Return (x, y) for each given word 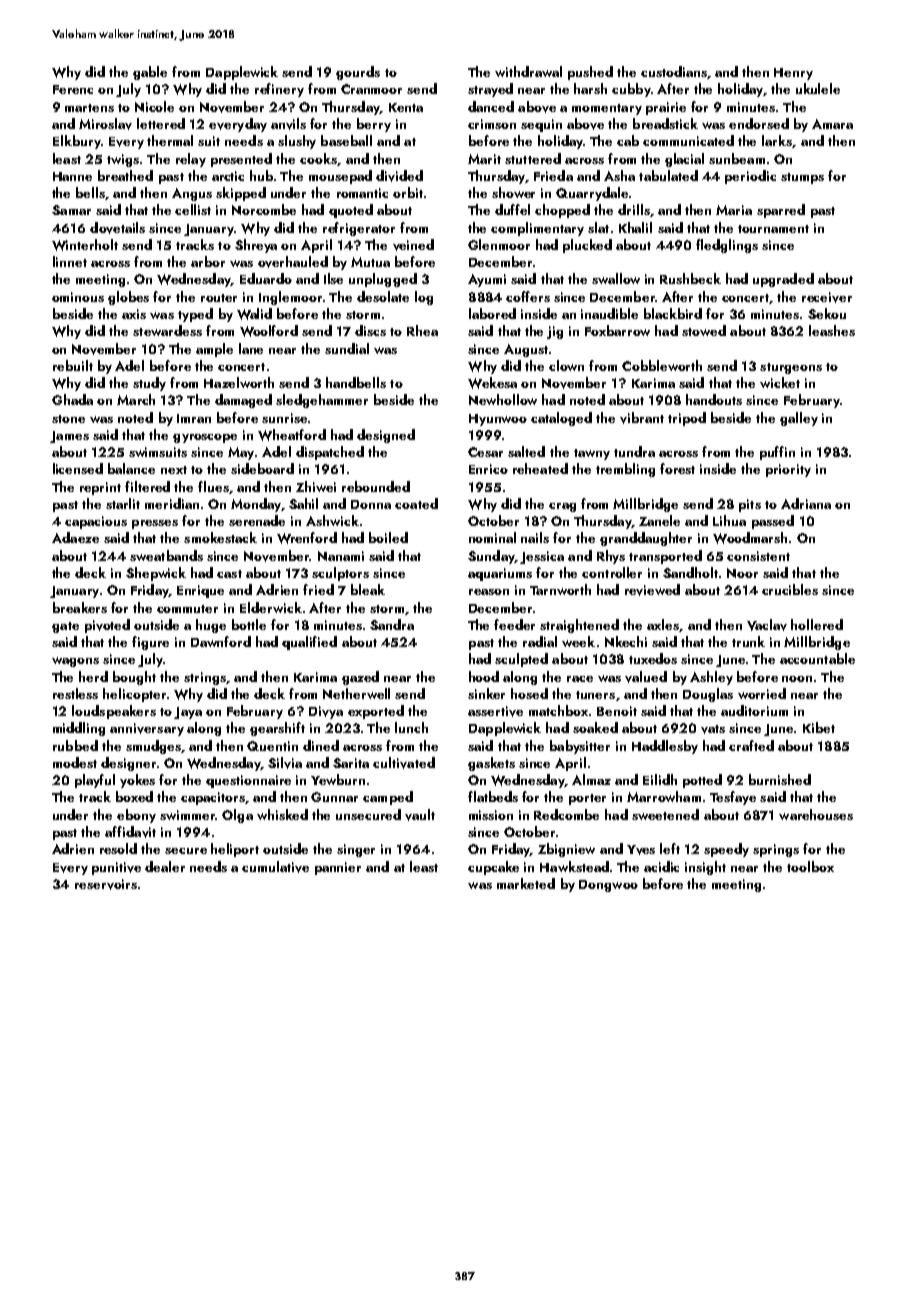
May (241, 453)
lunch (411, 727)
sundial (347, 348)
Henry (793, 74)
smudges (153, 747)
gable (150, 73)
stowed (704, 330)
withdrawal (528, 71)
